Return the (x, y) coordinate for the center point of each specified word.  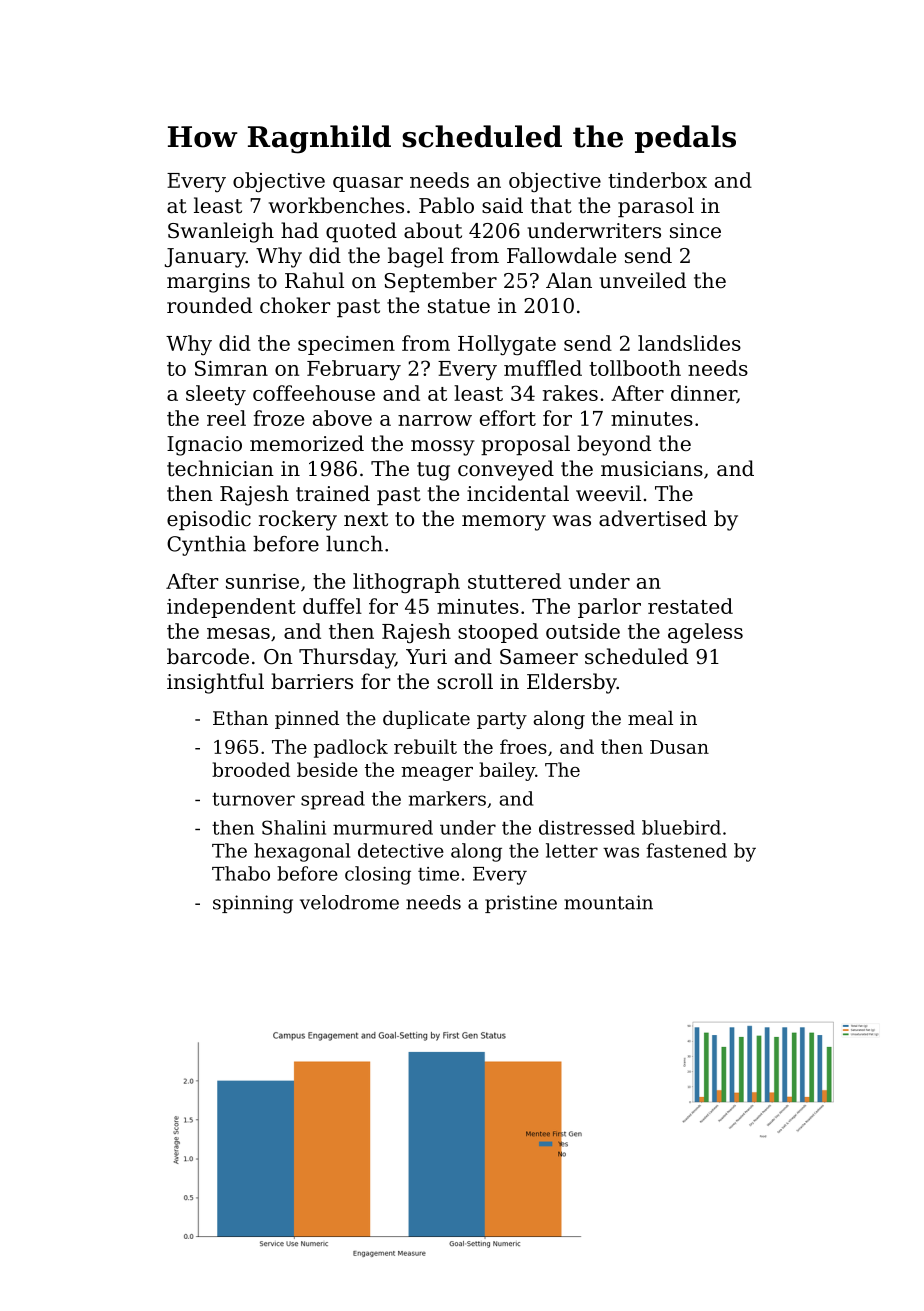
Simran (231, 368)
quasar (368, 184)
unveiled (642, 280)
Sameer (539, 657)
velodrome (349, 902)
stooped (498, 633)
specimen (346, 345)
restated (690, 606)
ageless (705, 633)
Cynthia (206, 546)
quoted (361, 232)
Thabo (241, 873)
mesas (238, 633)
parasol (656, 207)
